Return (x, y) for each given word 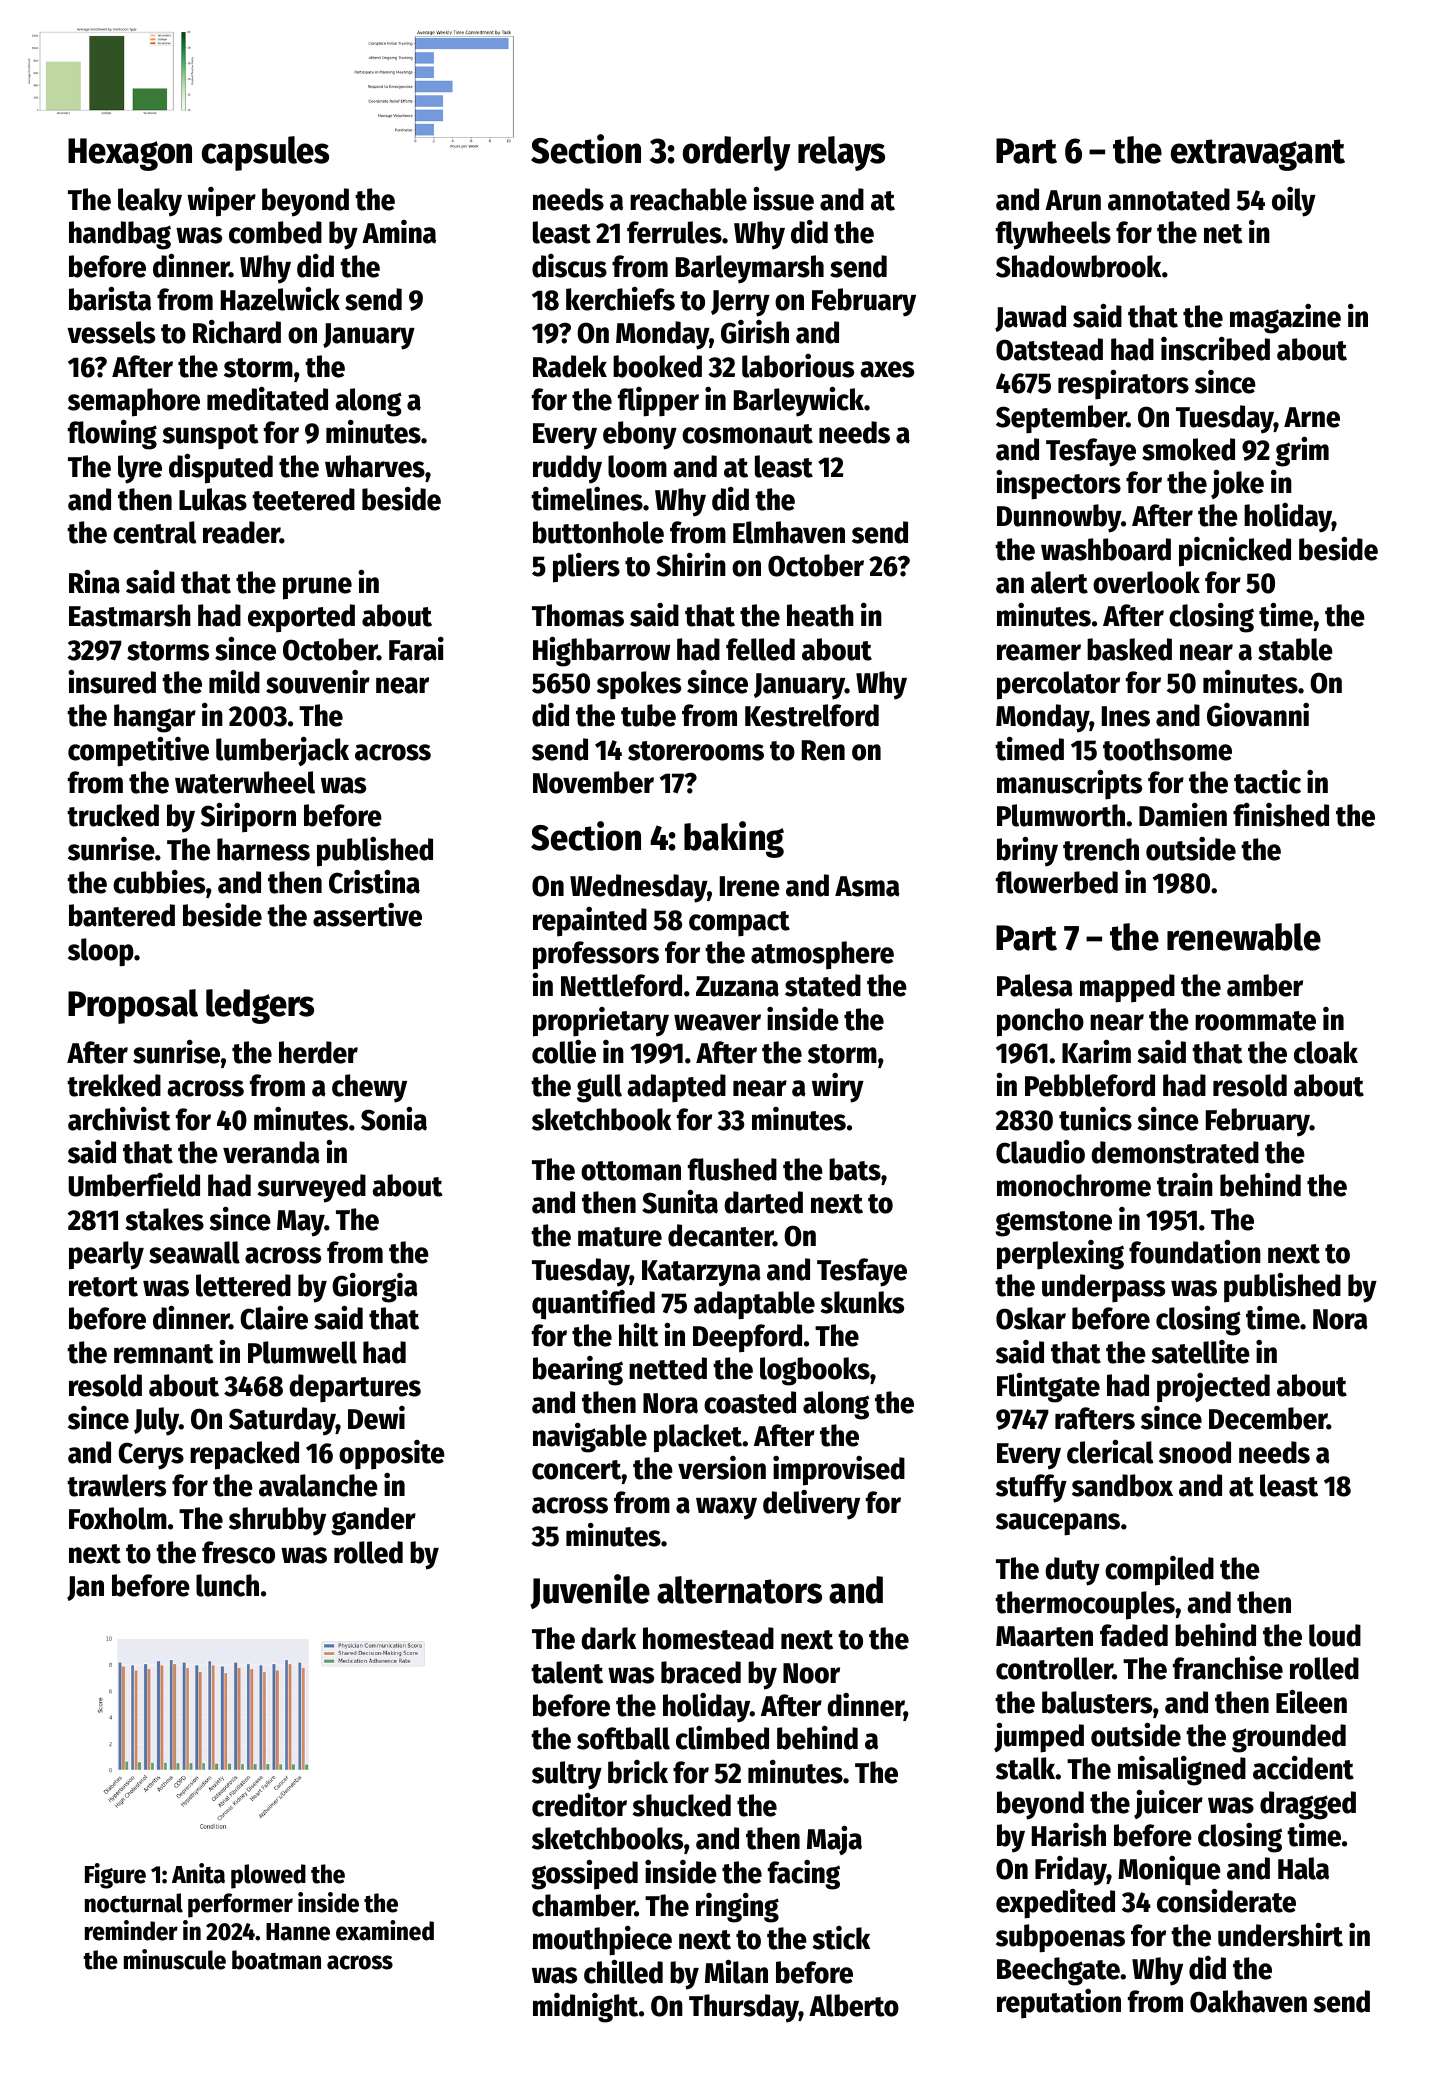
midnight (585, 2008)
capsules (265, 153)
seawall (194, 1252)
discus (569, 266)
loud (1335, 1635)
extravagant (1258, 155)
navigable (590, 1438)
